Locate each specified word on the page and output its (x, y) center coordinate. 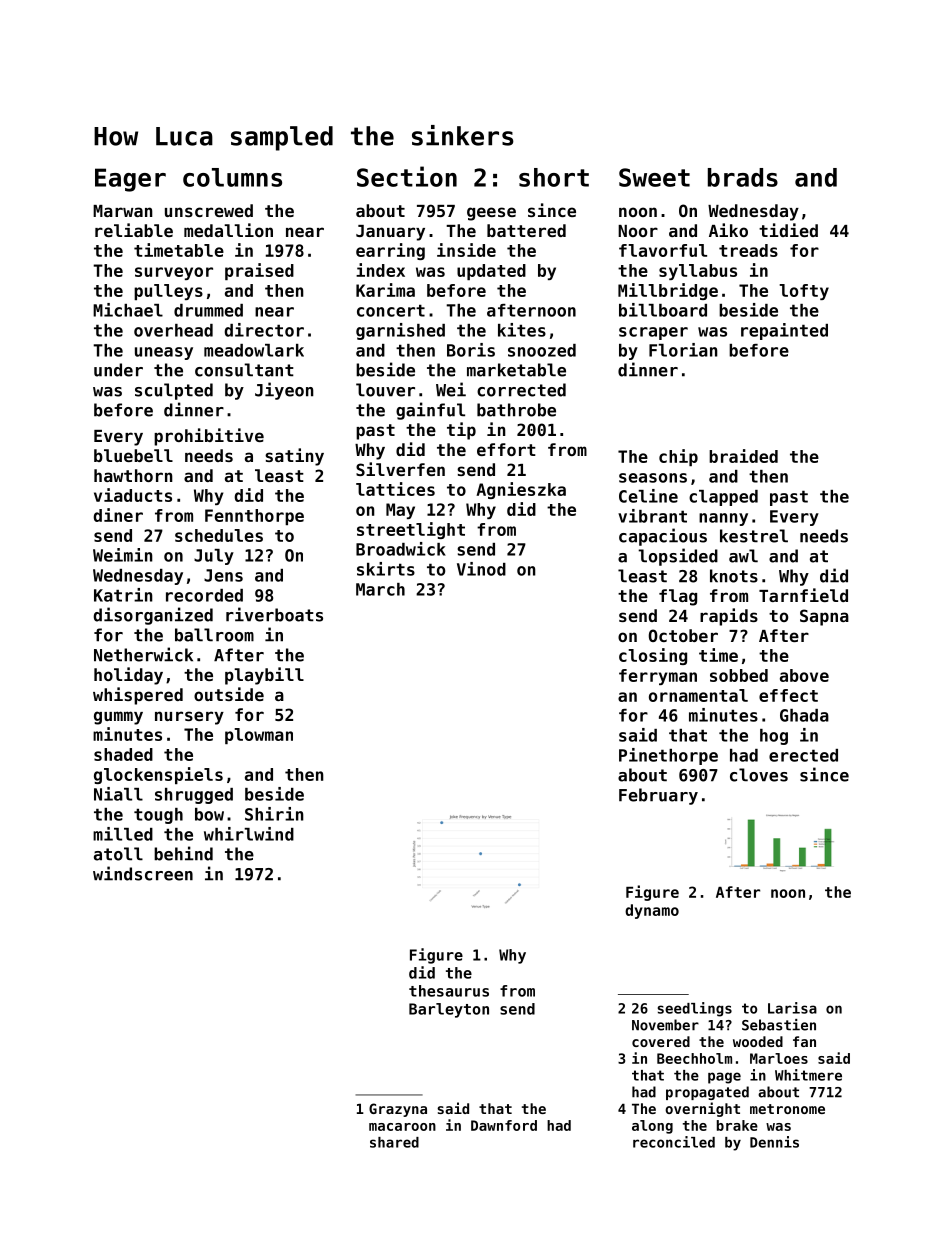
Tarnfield (803, 595)
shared (394, 1142)
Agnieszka (521, 490)
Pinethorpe (668, 756)
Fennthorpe (254, 517)
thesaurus (449, 991)
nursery (189, 718)
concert (391, 310)
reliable (134, 230)
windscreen (143, 873)
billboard (663, 310)
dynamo (652, 911)
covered (661, 1041)
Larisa (792, 1008)
